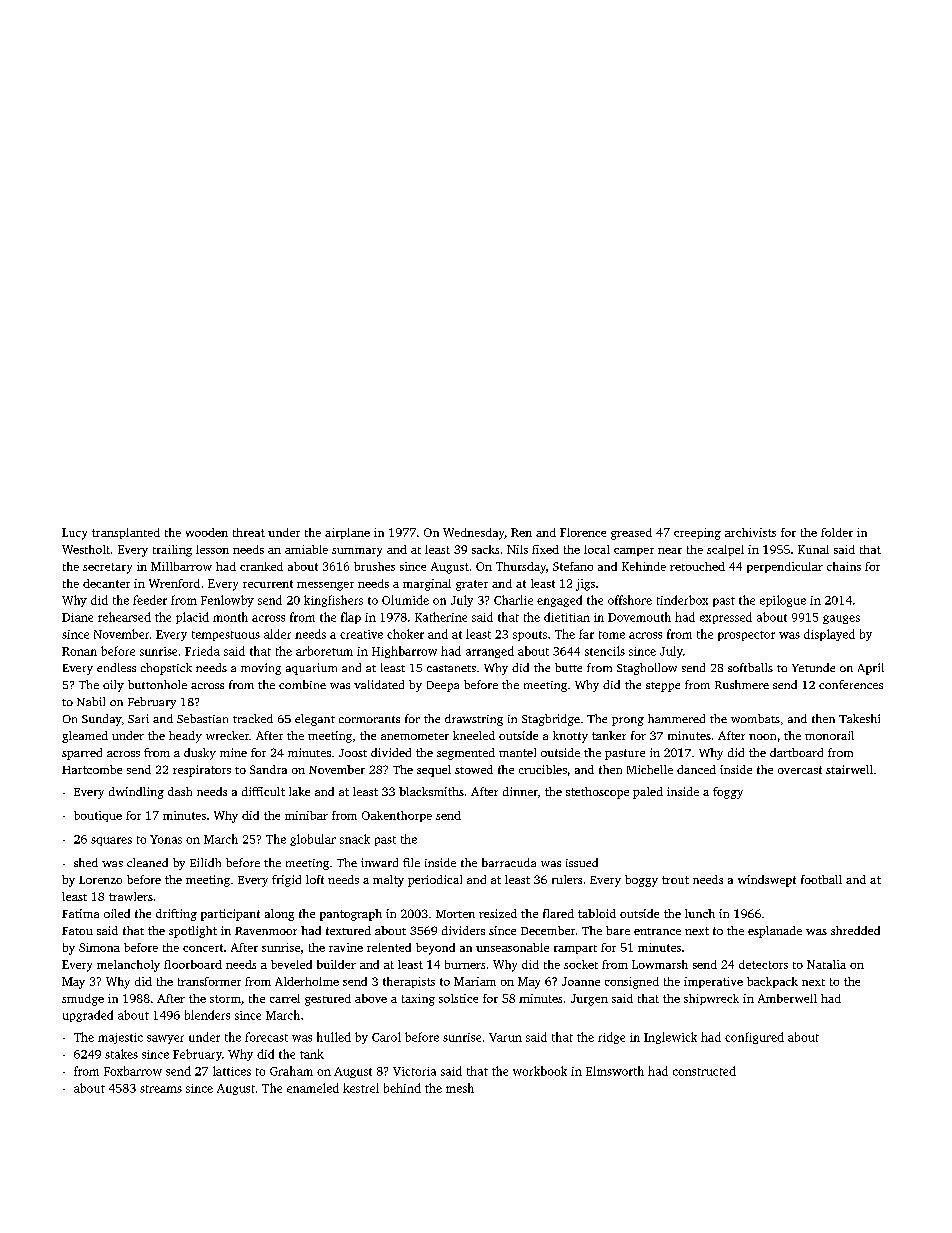 The width and height of the image is (952, 1233). What do you see at coordinates (120, 1038) in the image?
I see `majestic` at bounding box center [120, 1038].
